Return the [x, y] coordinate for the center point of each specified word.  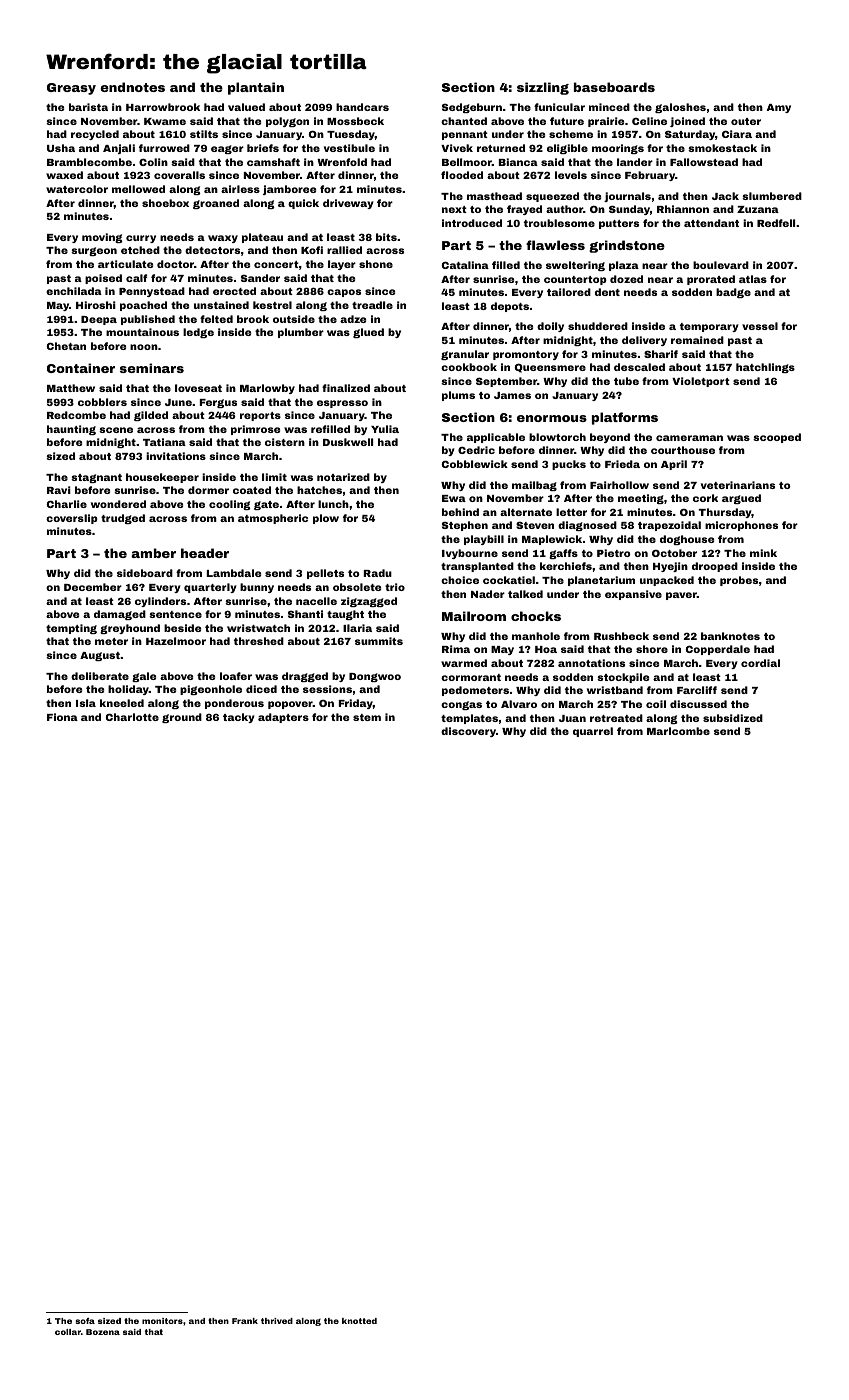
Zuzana [758, 209]
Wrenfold [342, 162]
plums [458, 396]
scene [116, 430]
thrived [277, 1321]
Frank [245, 1321]
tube [626, 381]
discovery [468, 732]
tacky [239, 718]
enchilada [74, 291]
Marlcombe [678, 731]
